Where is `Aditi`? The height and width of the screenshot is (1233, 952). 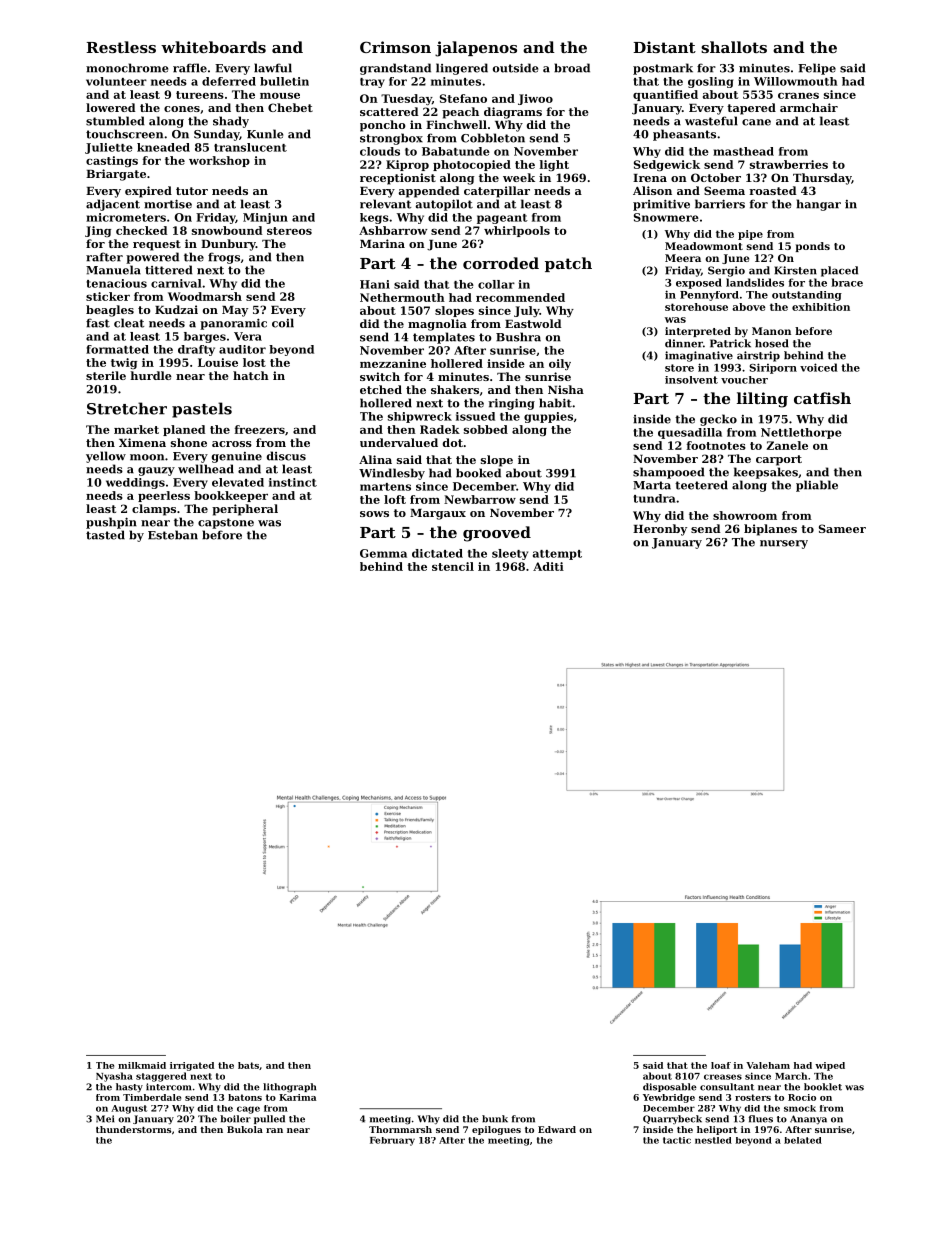
Aditi is located at coordinates (548, 566).
